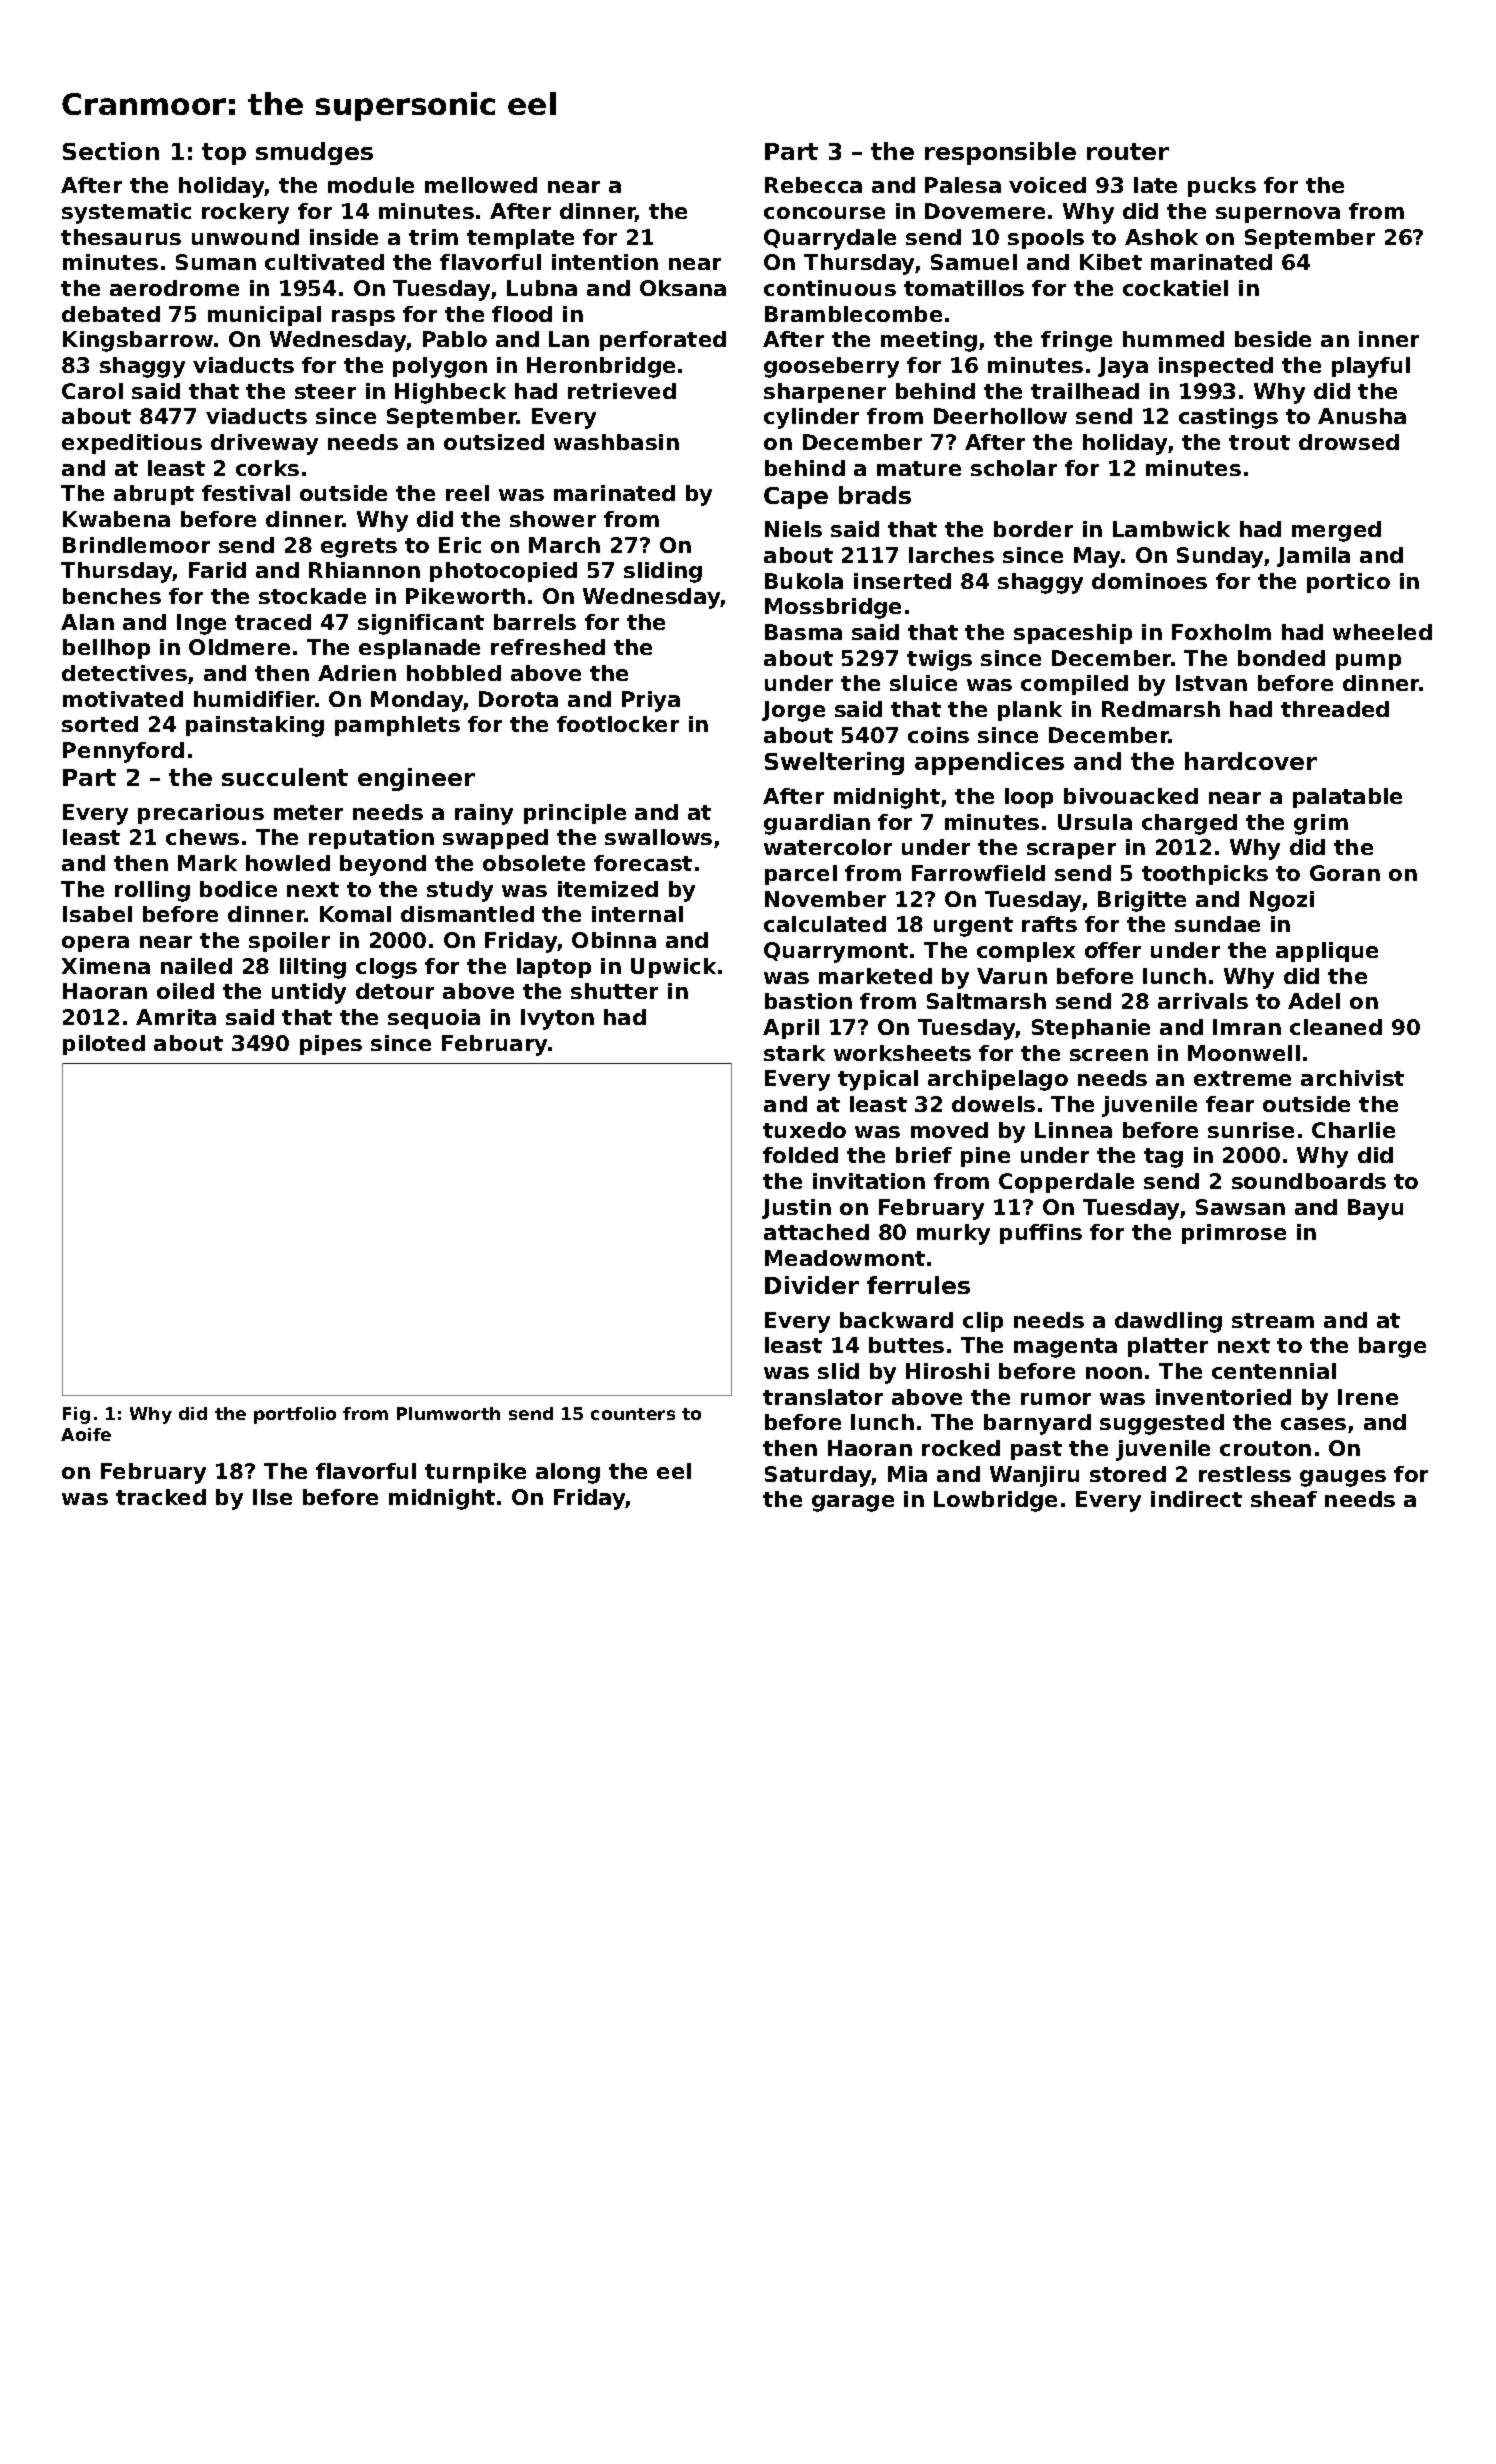 This document has height=2464, width=1496. Describe the element at coordinates (272, 1497) in the document. I see `Ilse` at that location.
